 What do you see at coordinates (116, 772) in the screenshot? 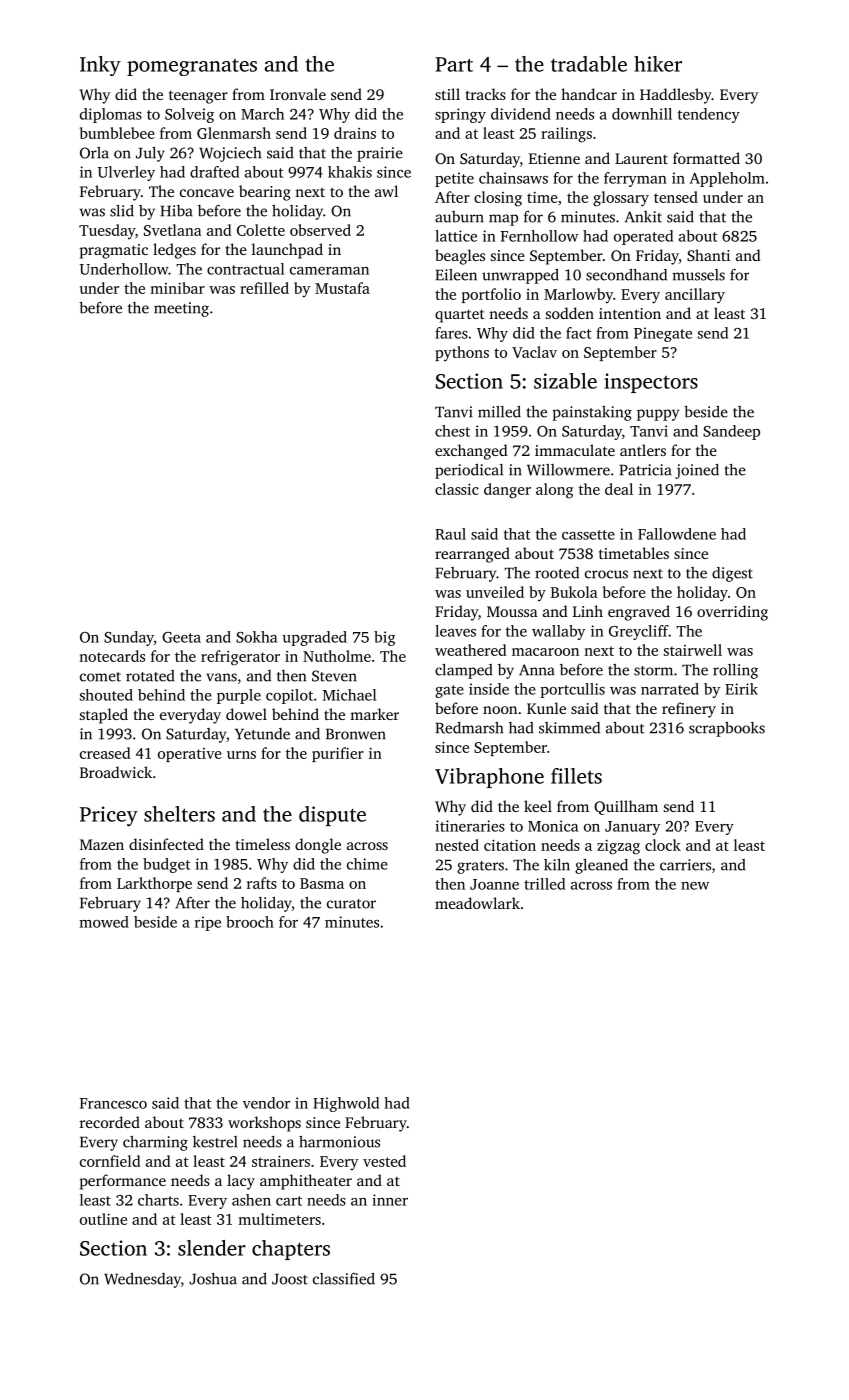
I see `Broadwick` at bounding box center [116, 772].
